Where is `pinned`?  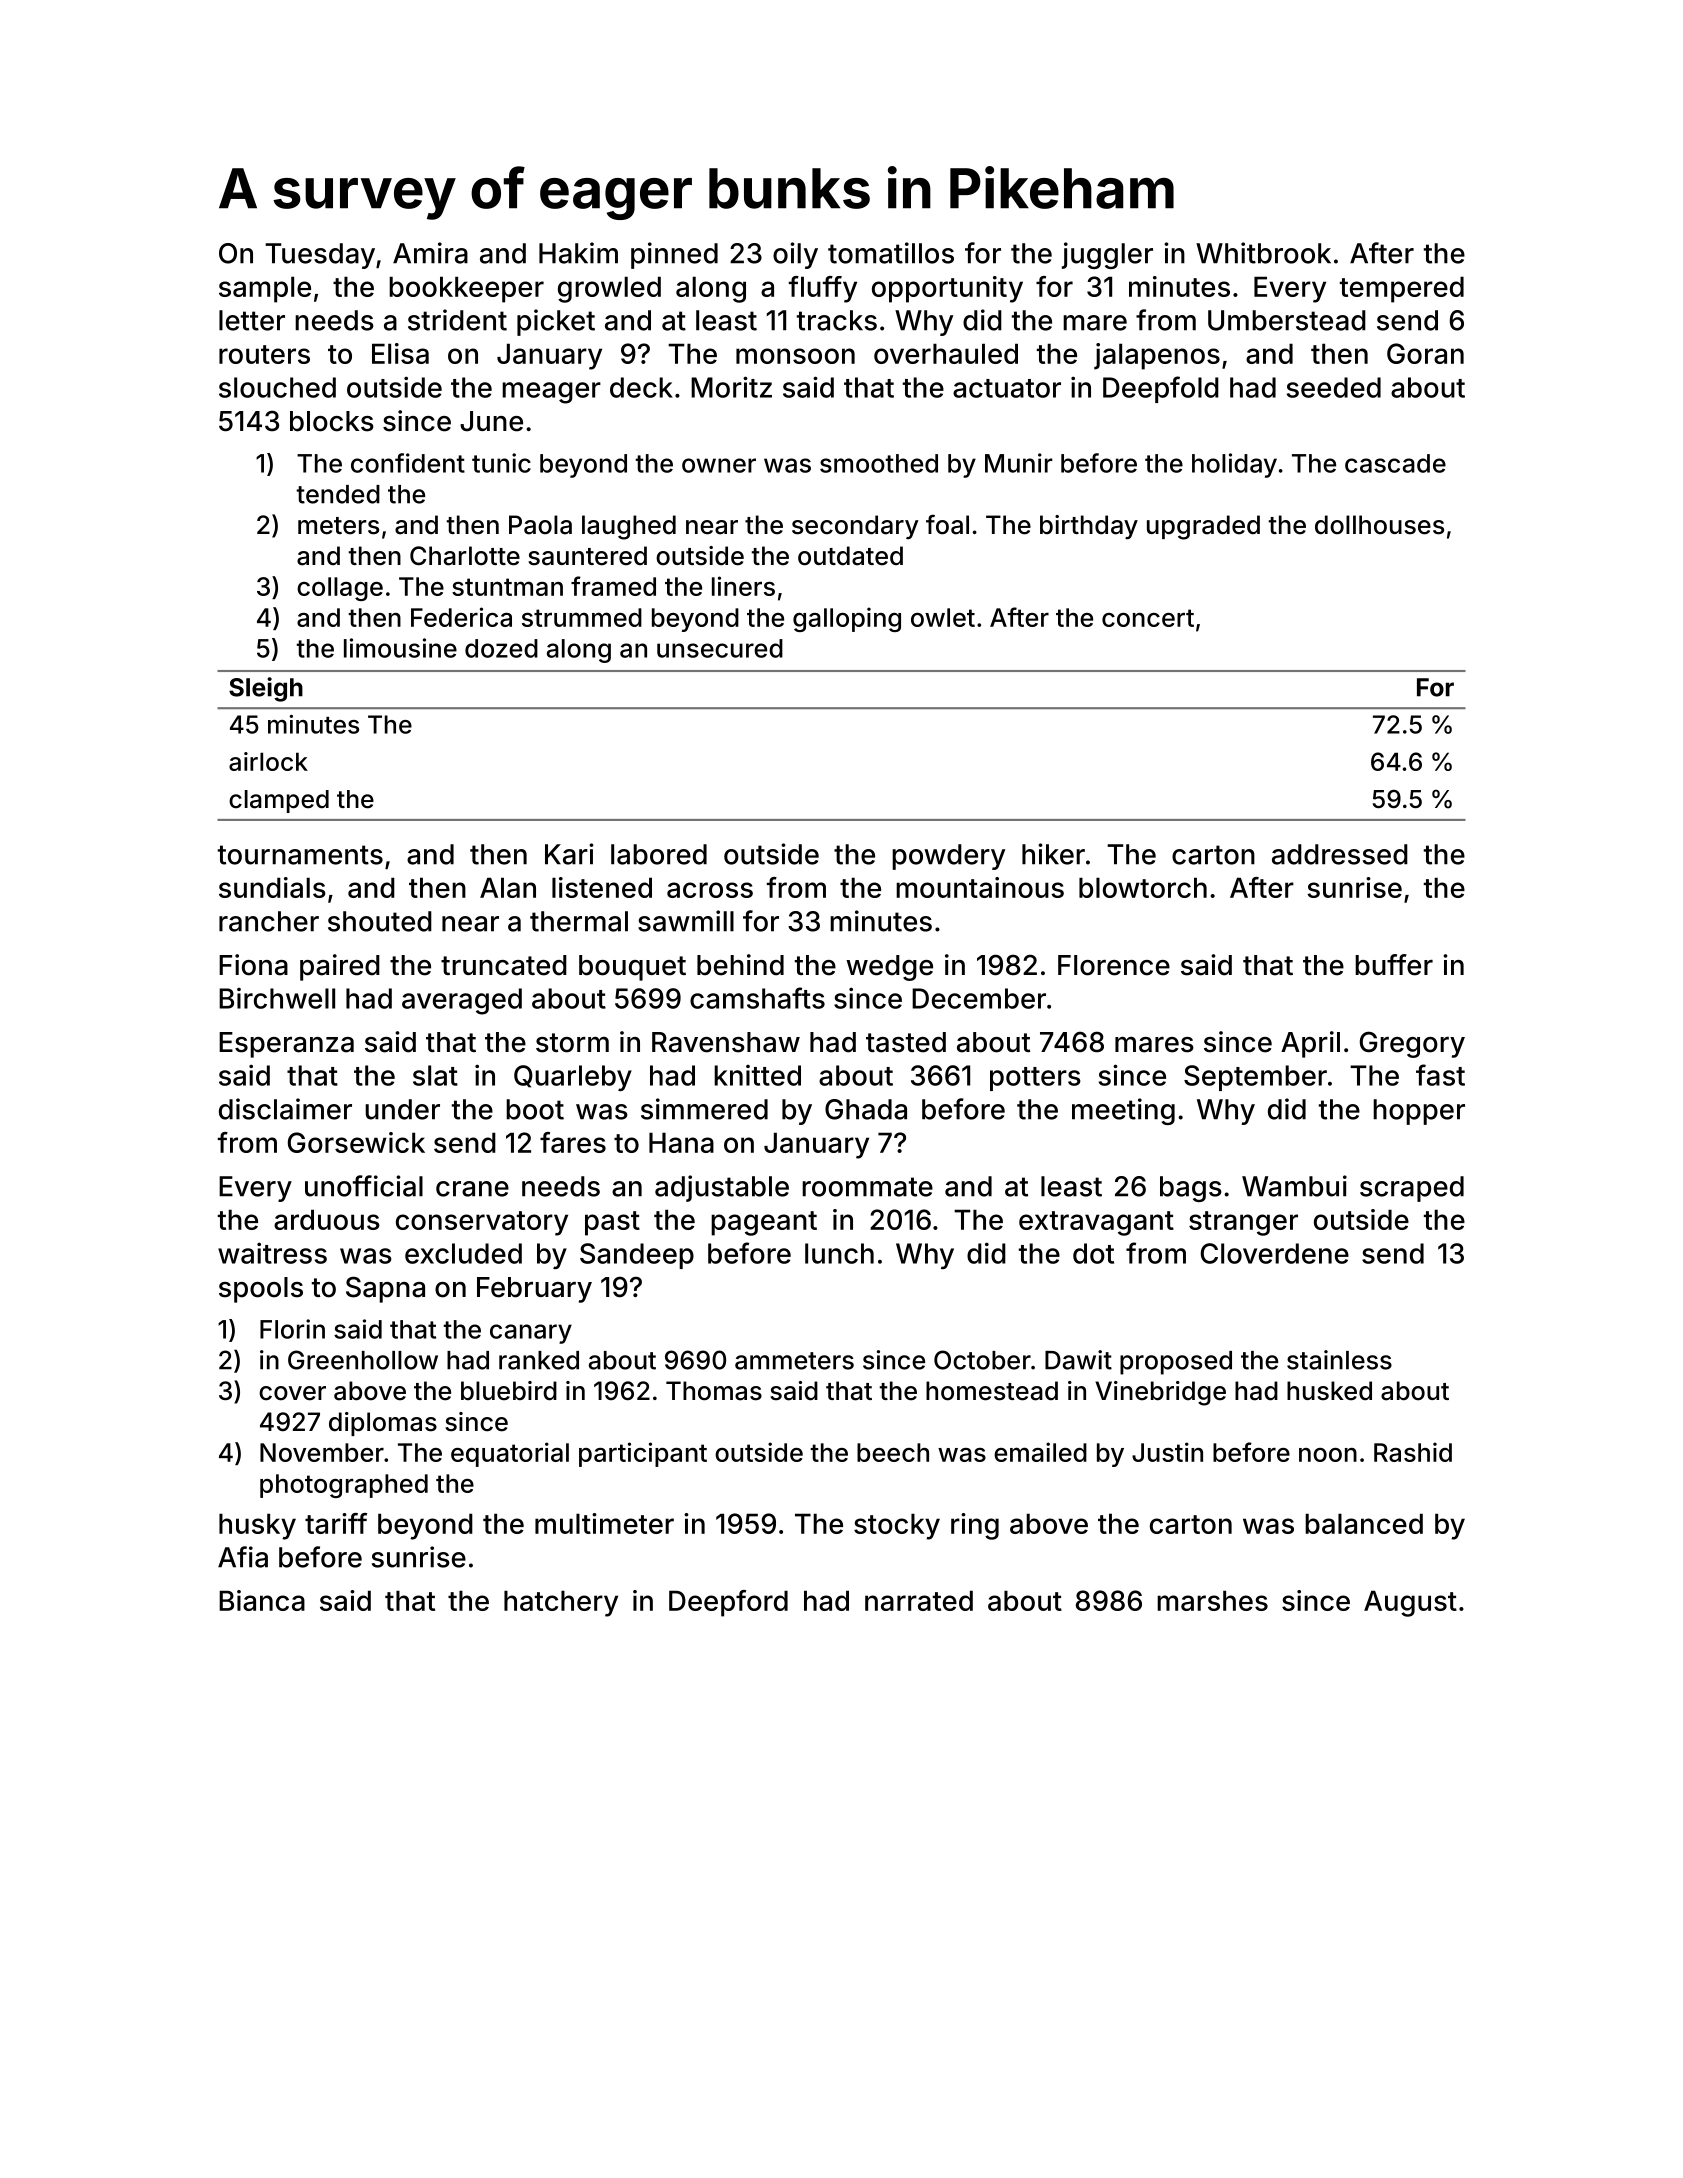 pinned is located at coordinates (674, 255).
